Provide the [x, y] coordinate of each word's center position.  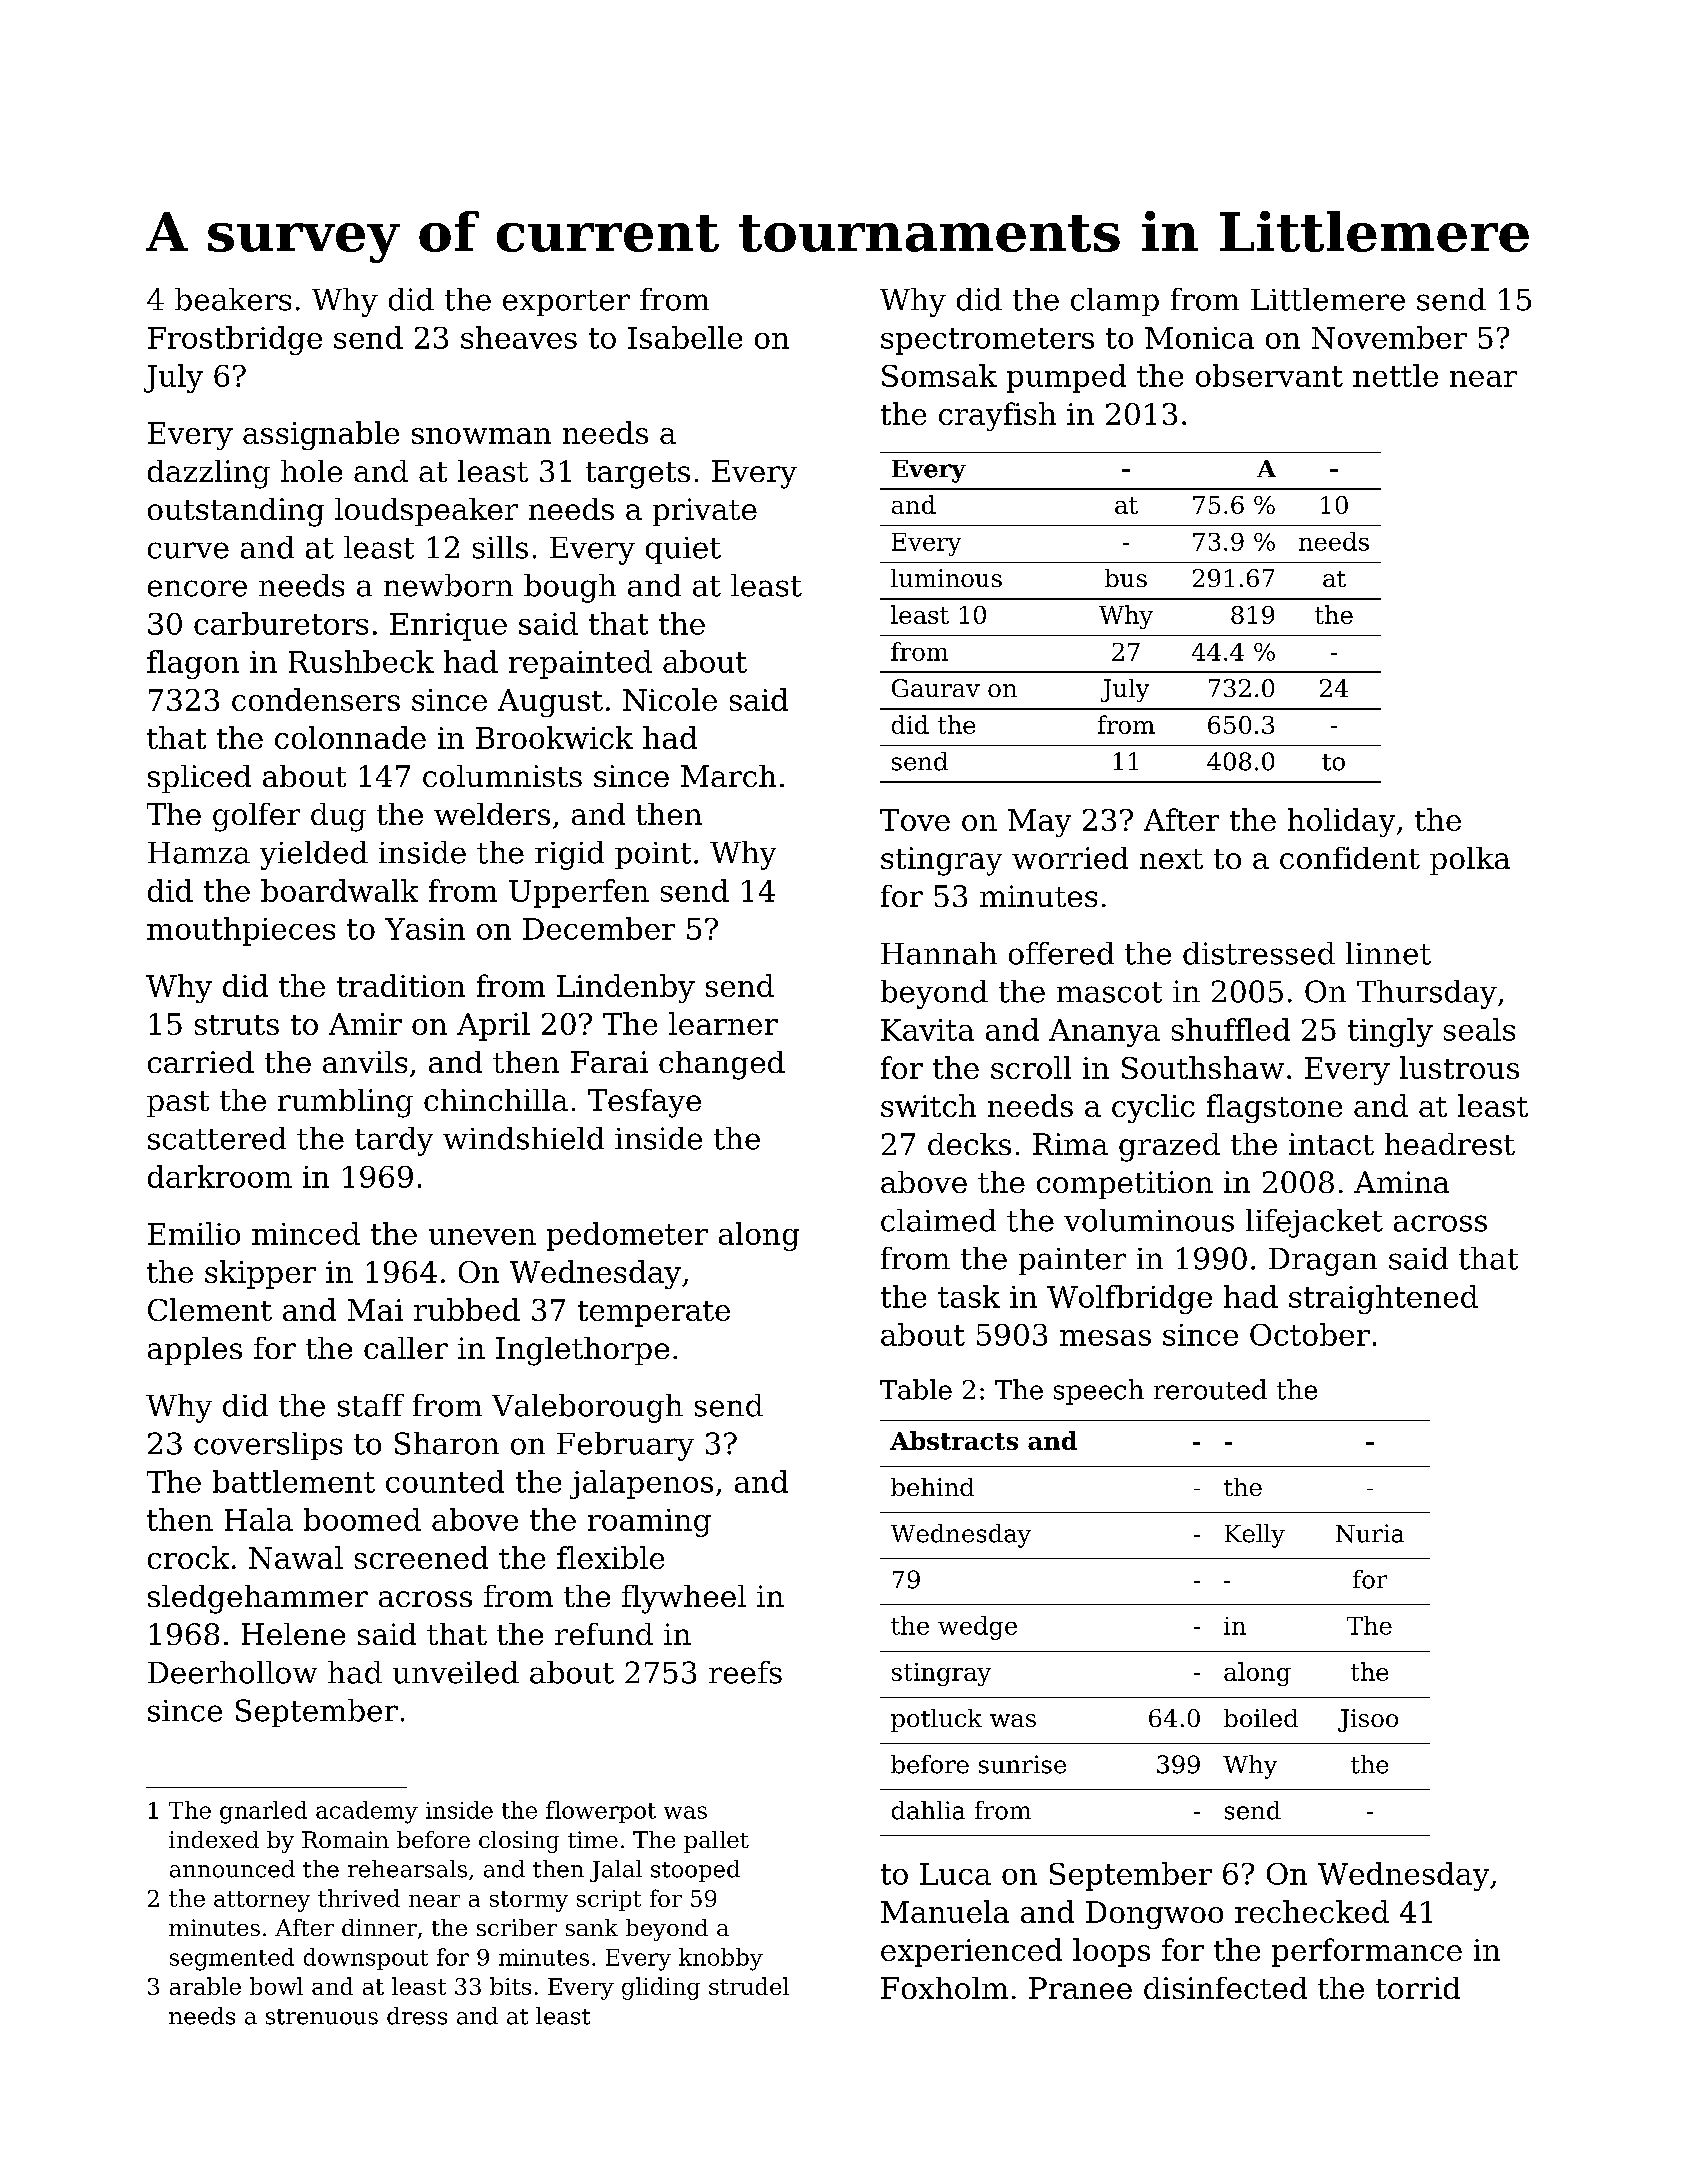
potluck [936, 1720]
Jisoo [1368, 1720]
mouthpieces [241, 931]
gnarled [263, 1812]
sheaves [519, 337]
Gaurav [936, 688]
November [1389, 337]
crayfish [997, 416]
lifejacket [1314, 1223]
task [969, 1296]
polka [1470, 861]
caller [406, 1348]
